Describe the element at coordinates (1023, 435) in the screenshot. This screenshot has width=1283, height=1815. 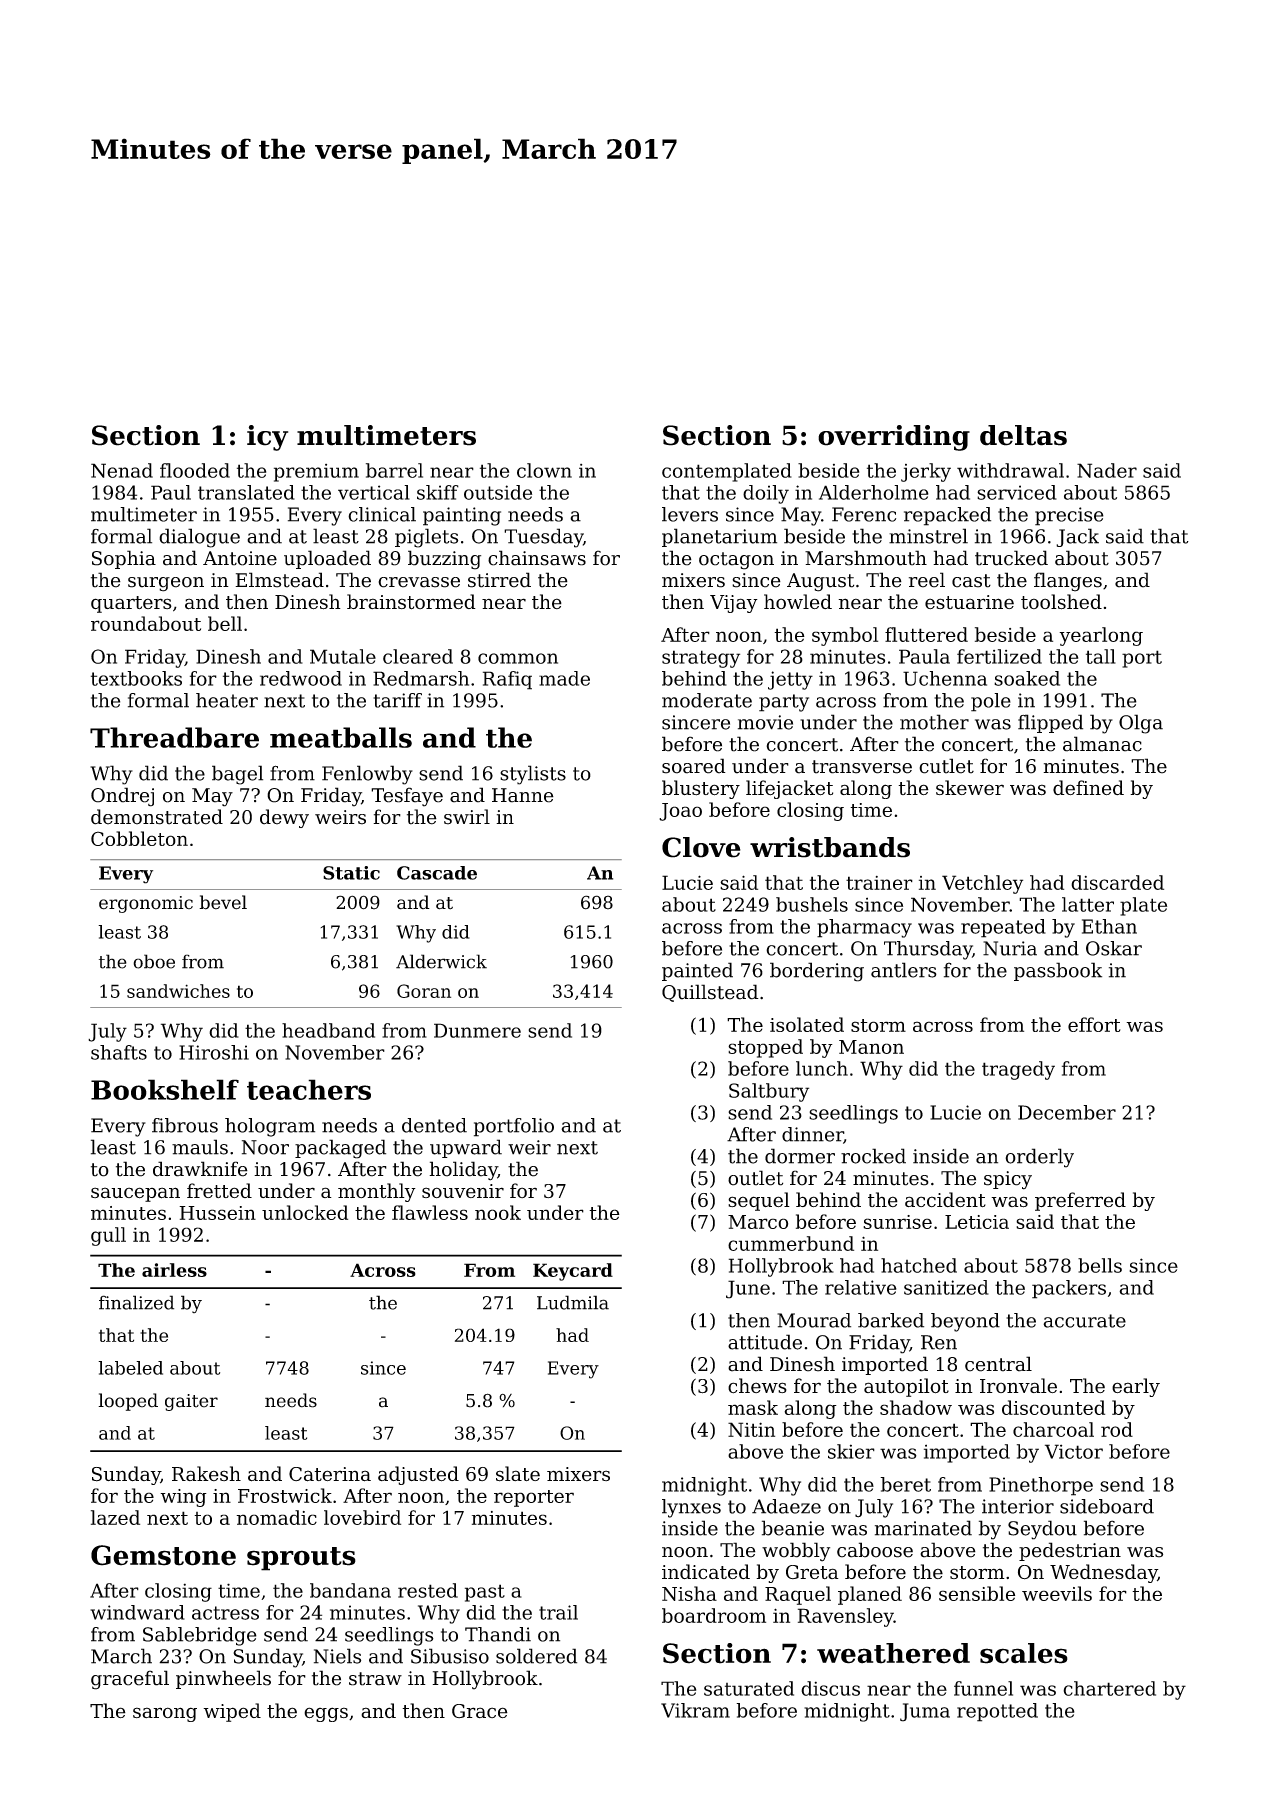
I see `deltas` at that location.
